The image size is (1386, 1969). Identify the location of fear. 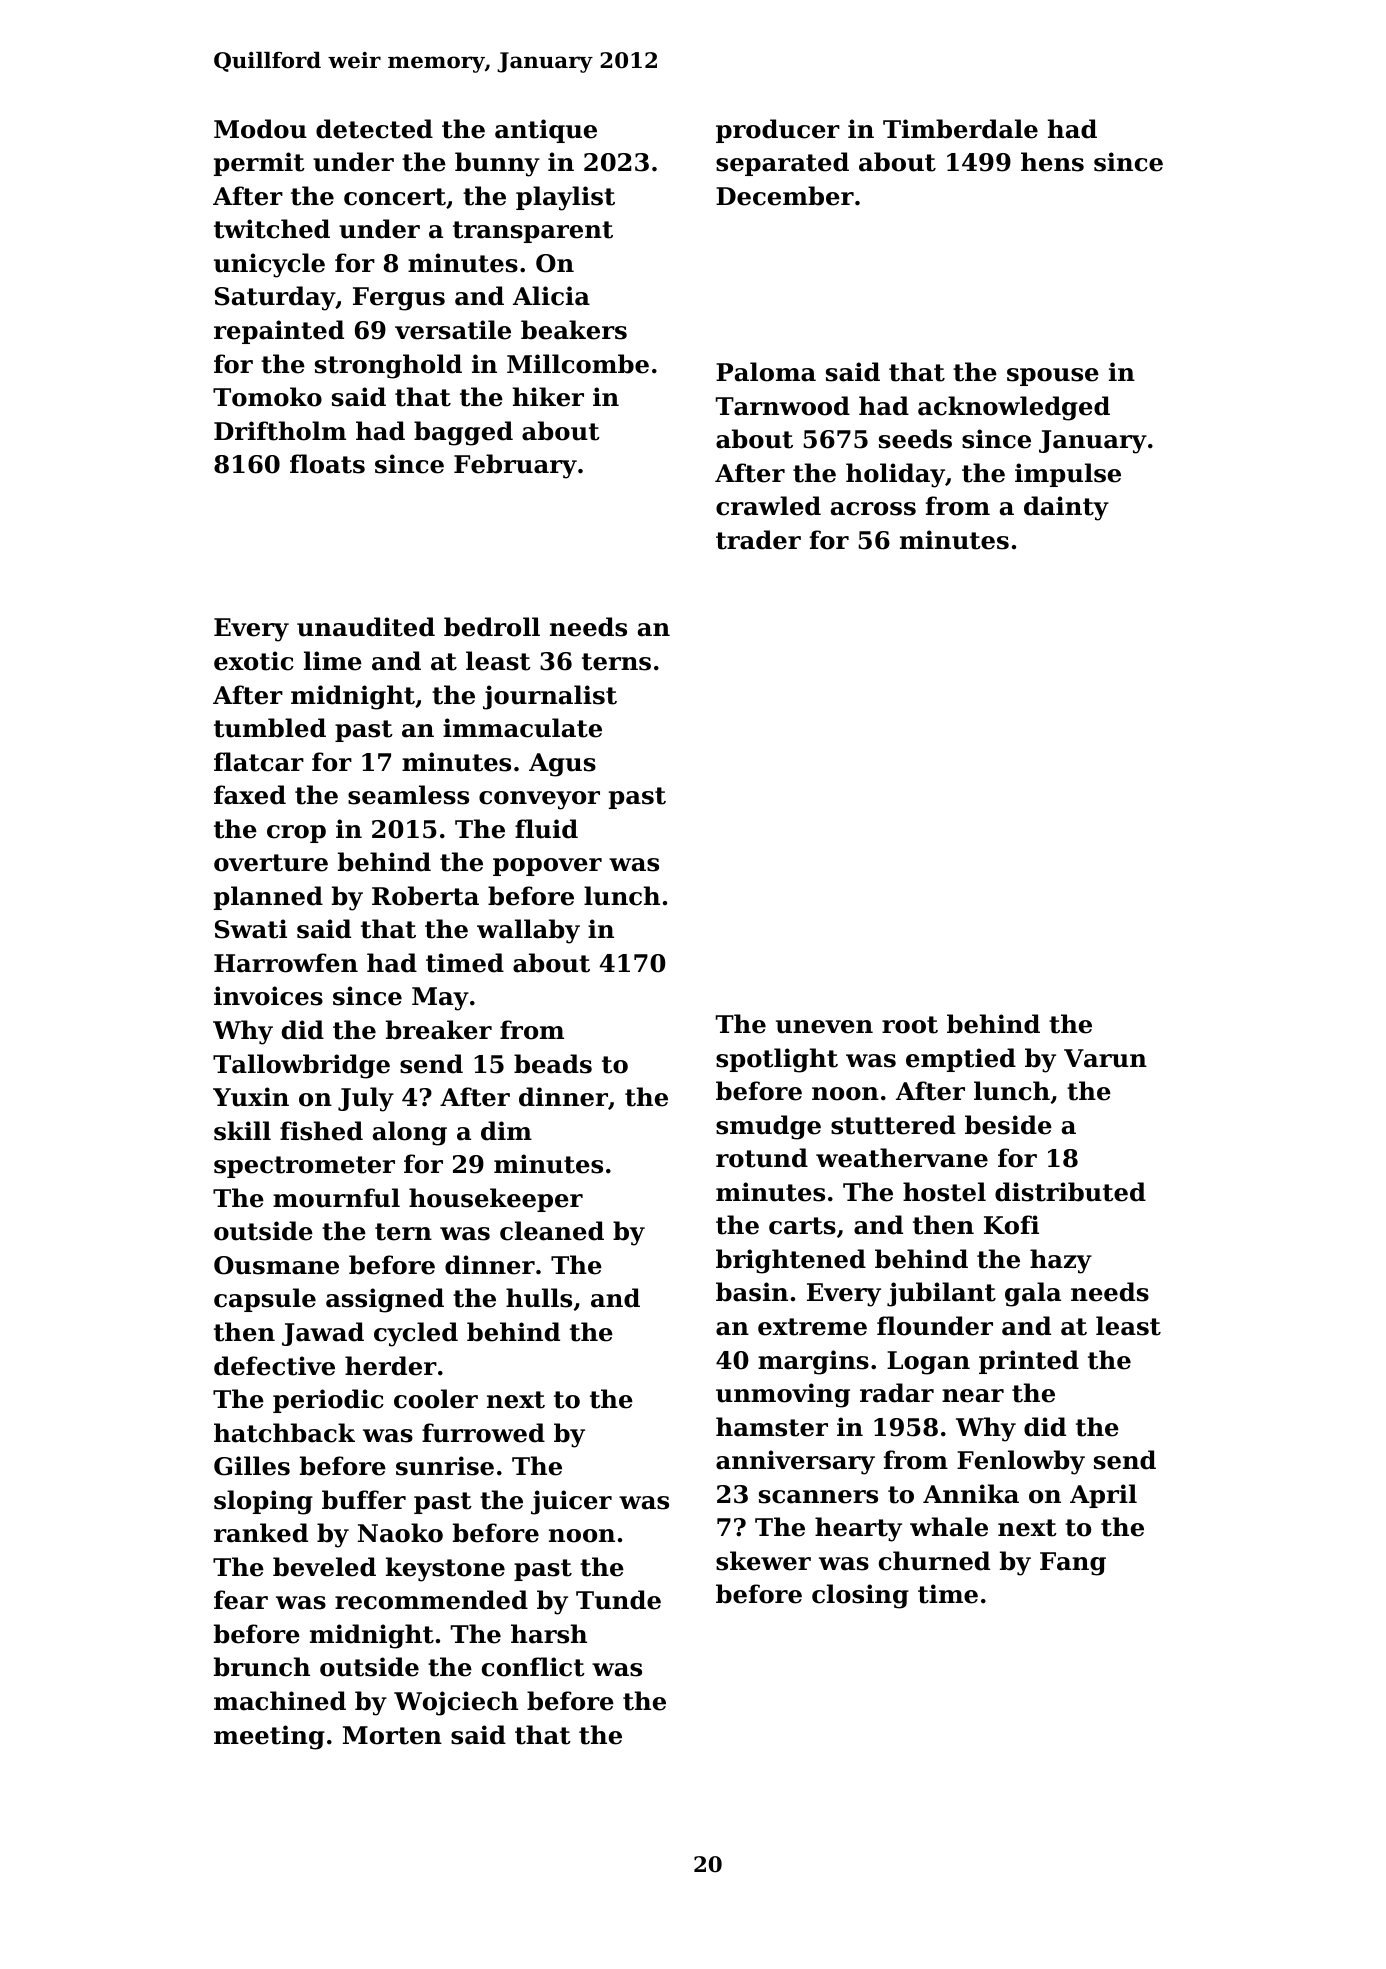
(241, 1600).
